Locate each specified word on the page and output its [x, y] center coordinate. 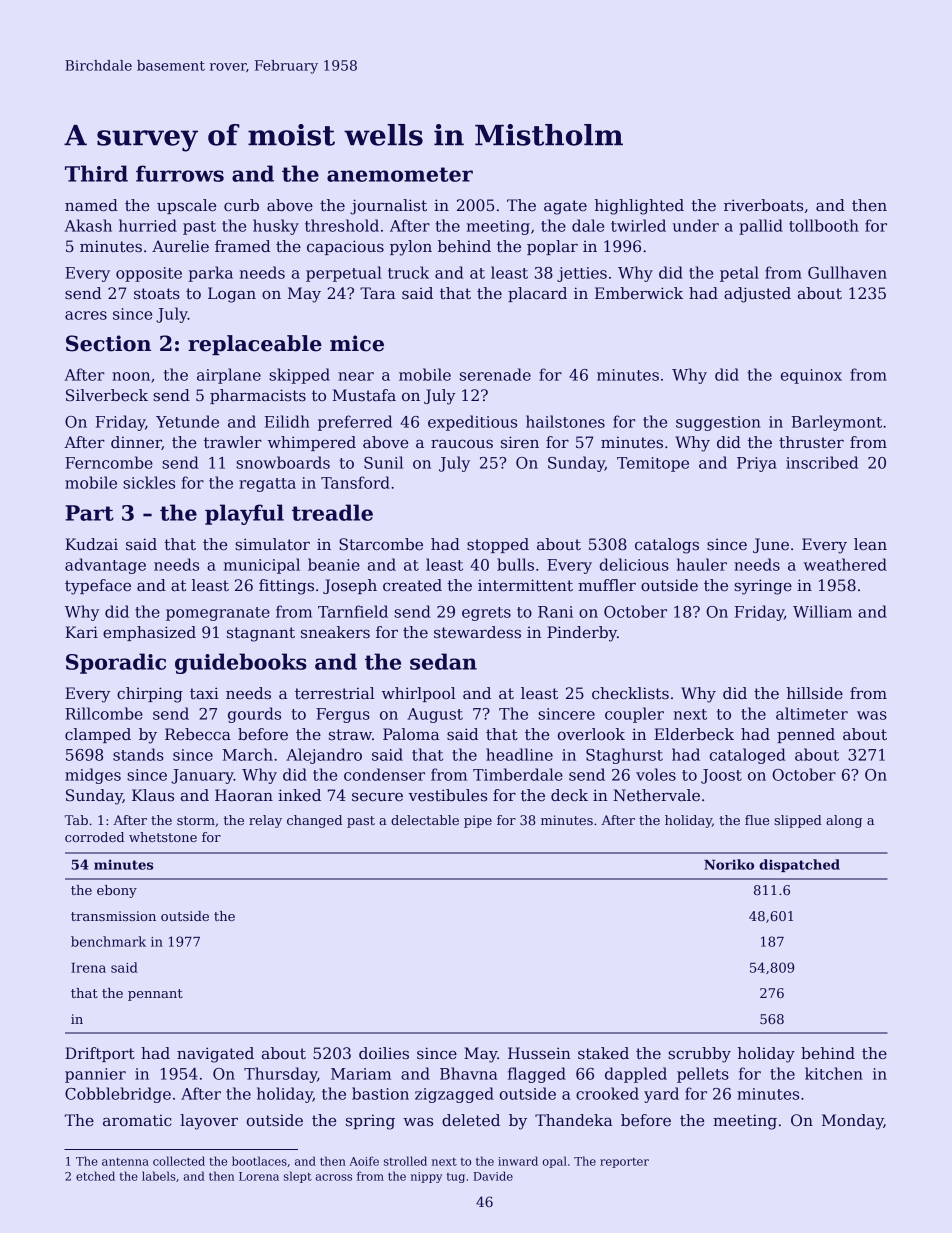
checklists [630, 693]
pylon [411, 248]
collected [179, 1161]
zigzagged [454, 1095]
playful [244, 514]
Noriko [729, 864]
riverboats [763, 205]
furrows [180, 173]
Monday [853, 1122]
